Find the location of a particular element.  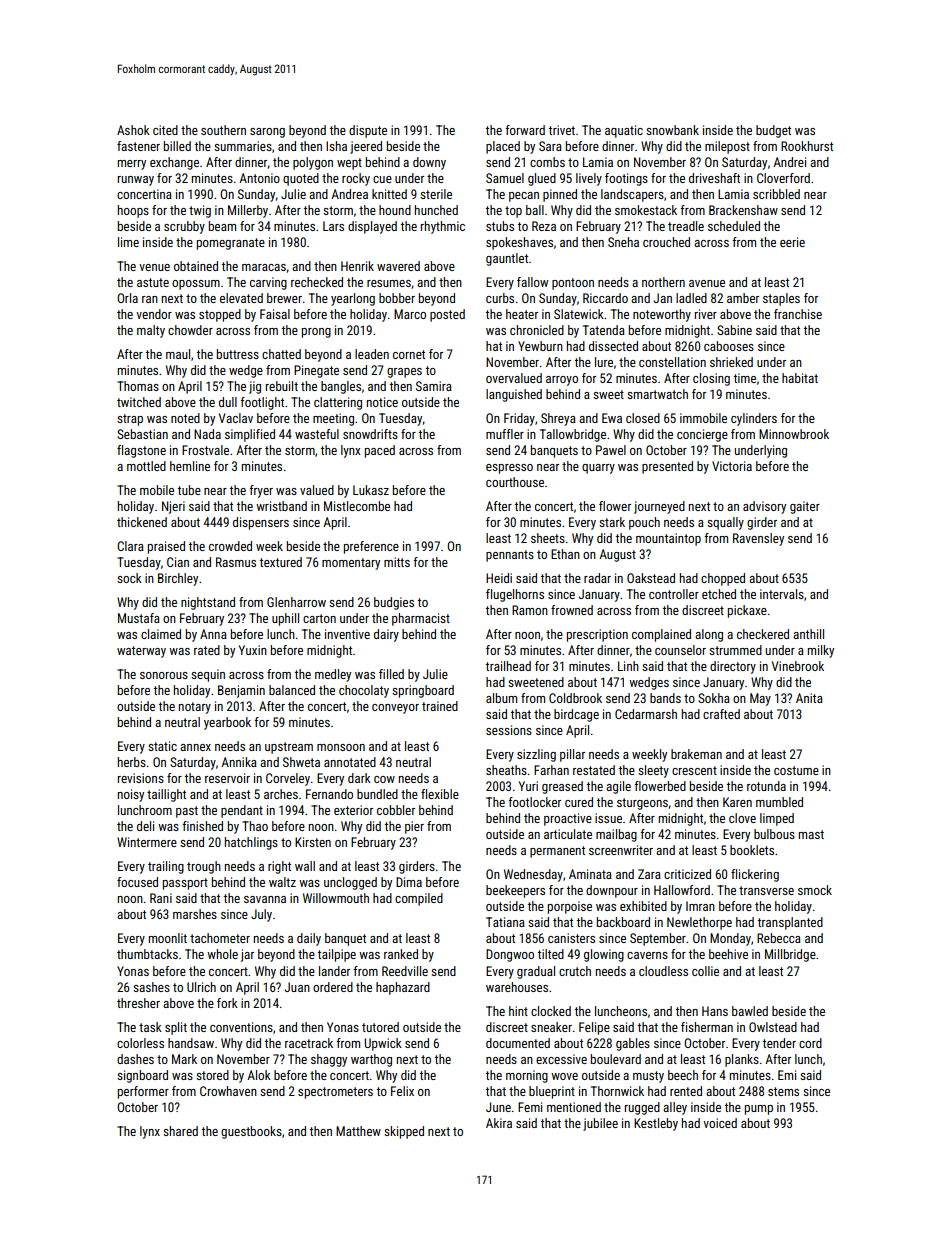

cornet is located at coordinates (409, 354).
